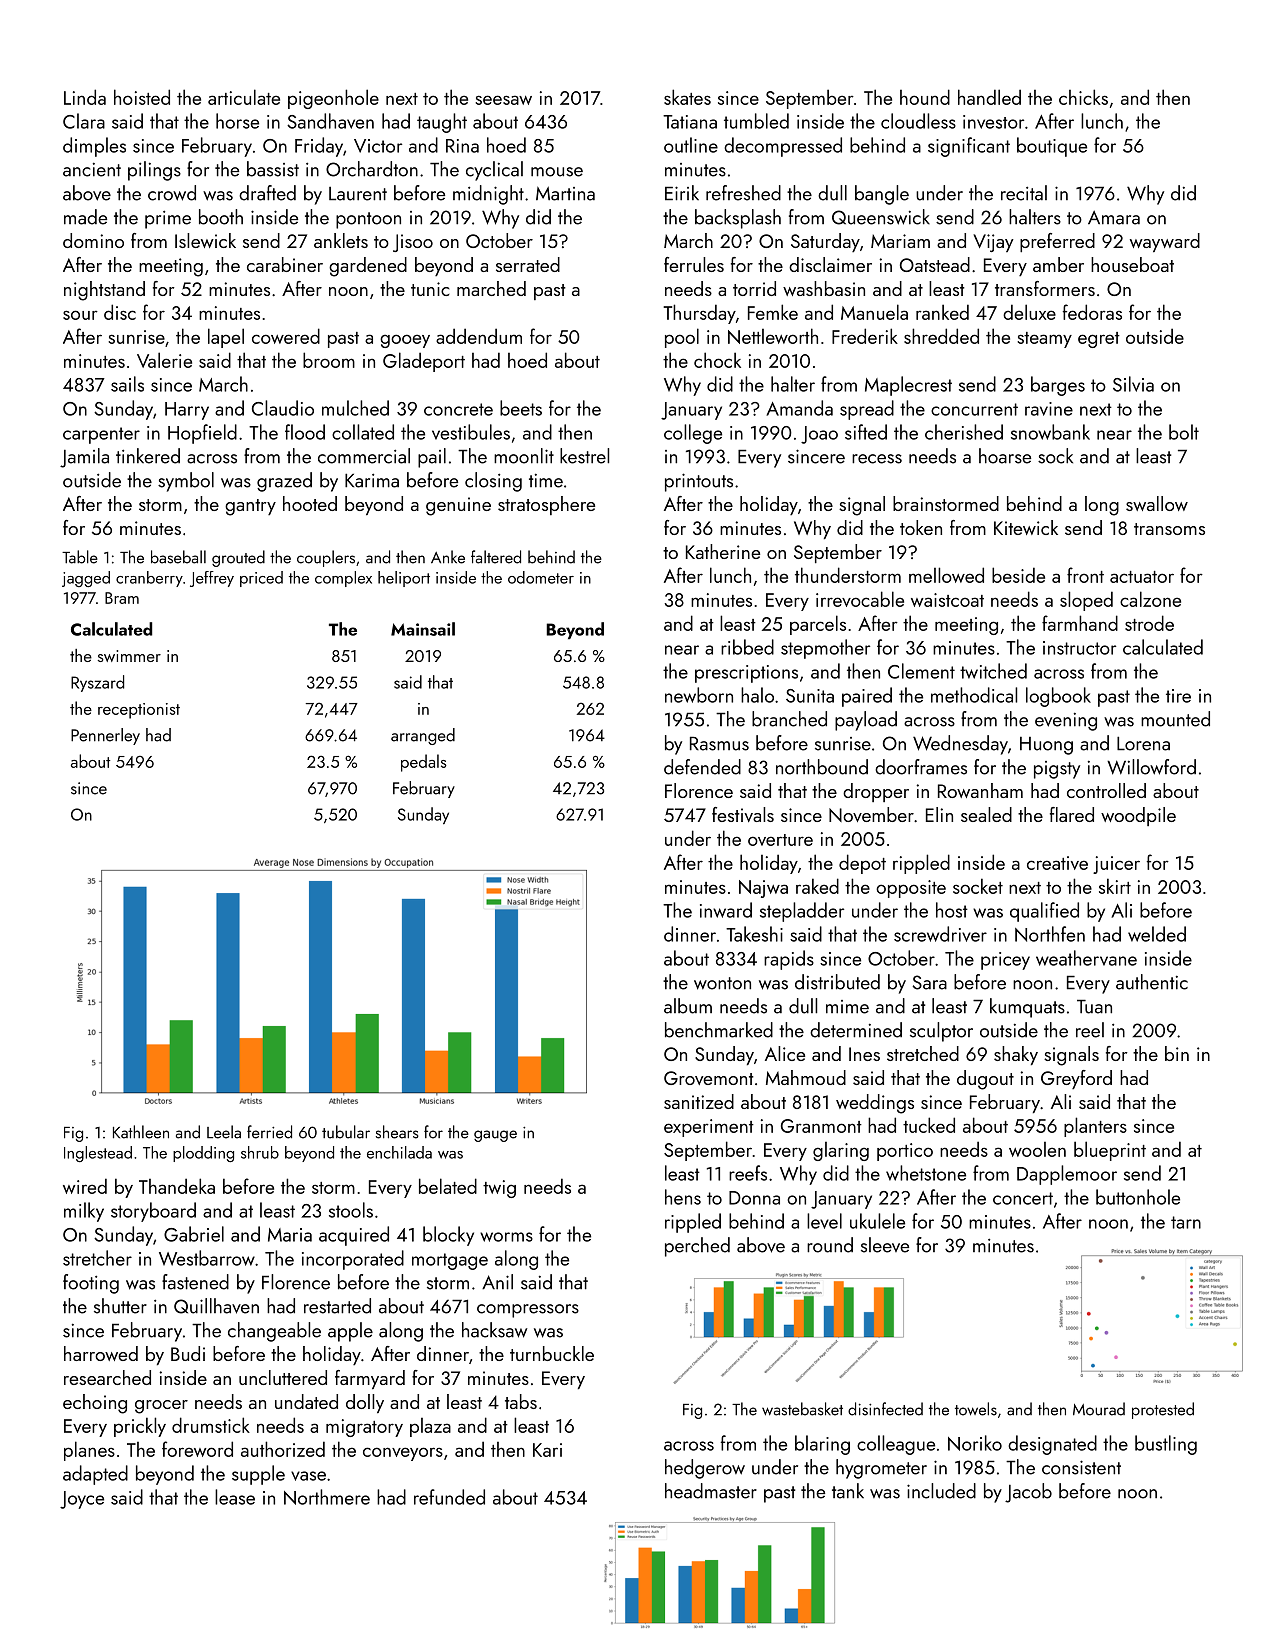  Describe the element at coordinates (269, 1132) in the page. I see `ferried` at that location.
